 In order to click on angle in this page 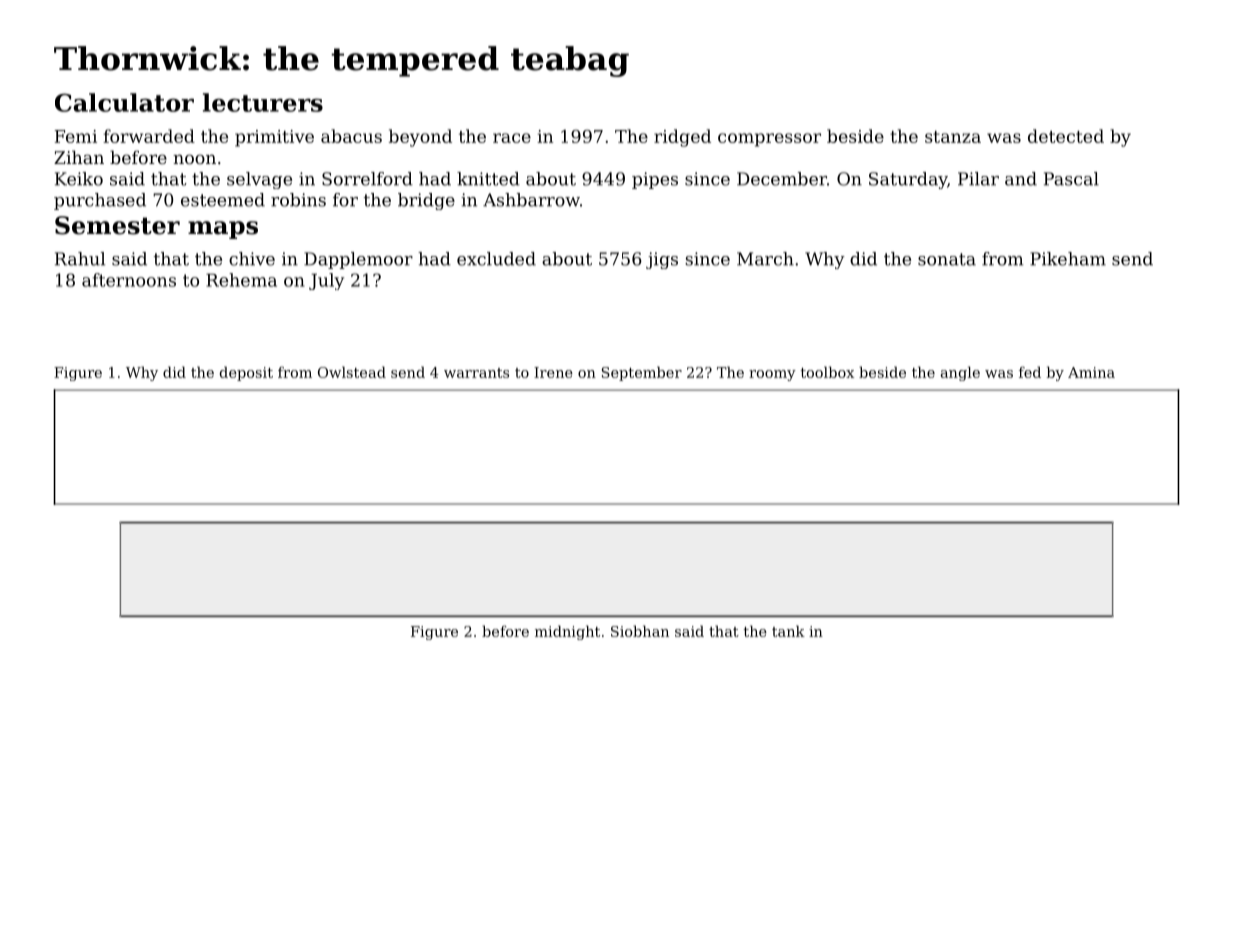, I will do `click(960, 373)`.
